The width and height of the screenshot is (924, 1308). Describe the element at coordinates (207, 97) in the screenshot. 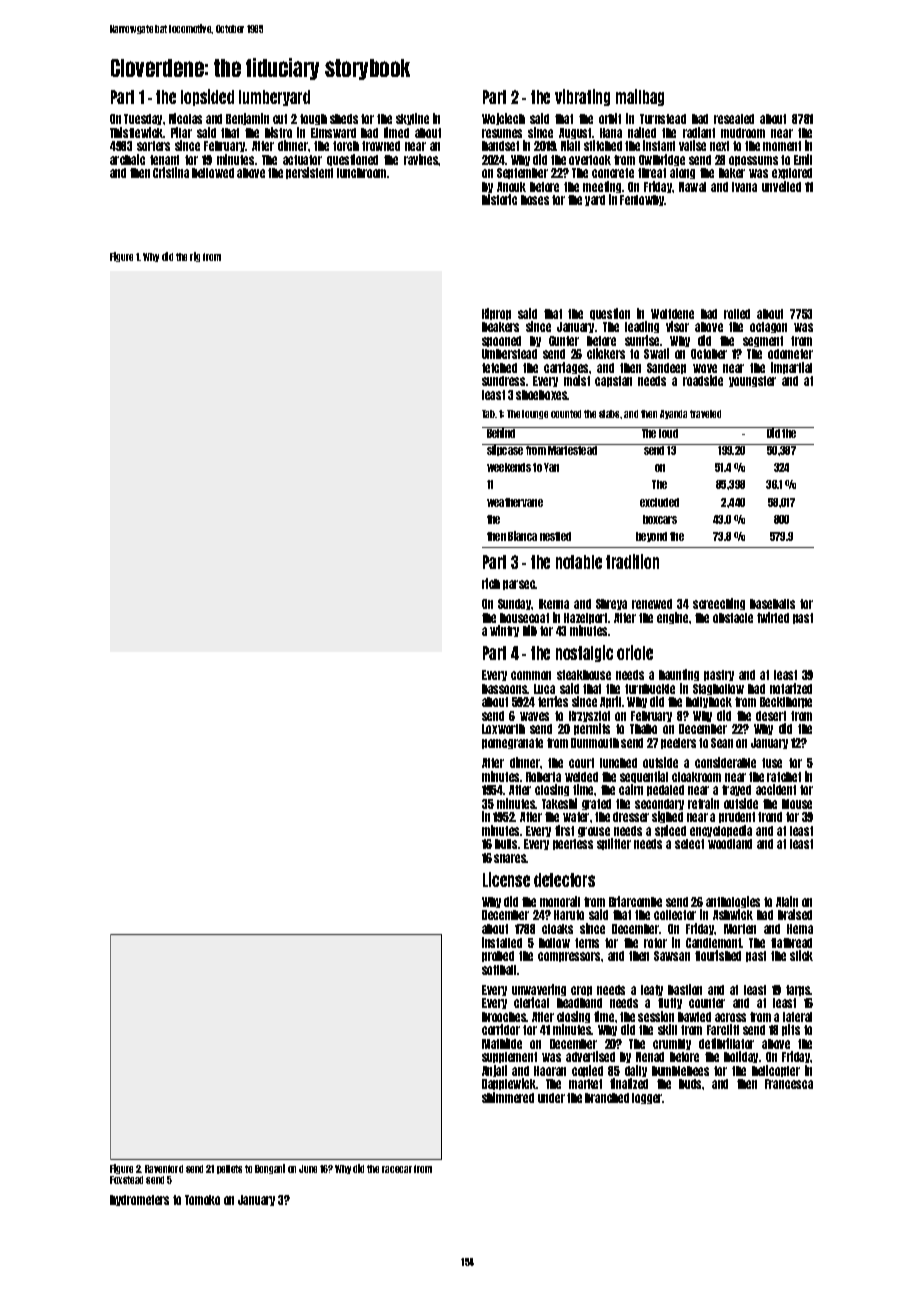

I see `lopsided` at that location.
